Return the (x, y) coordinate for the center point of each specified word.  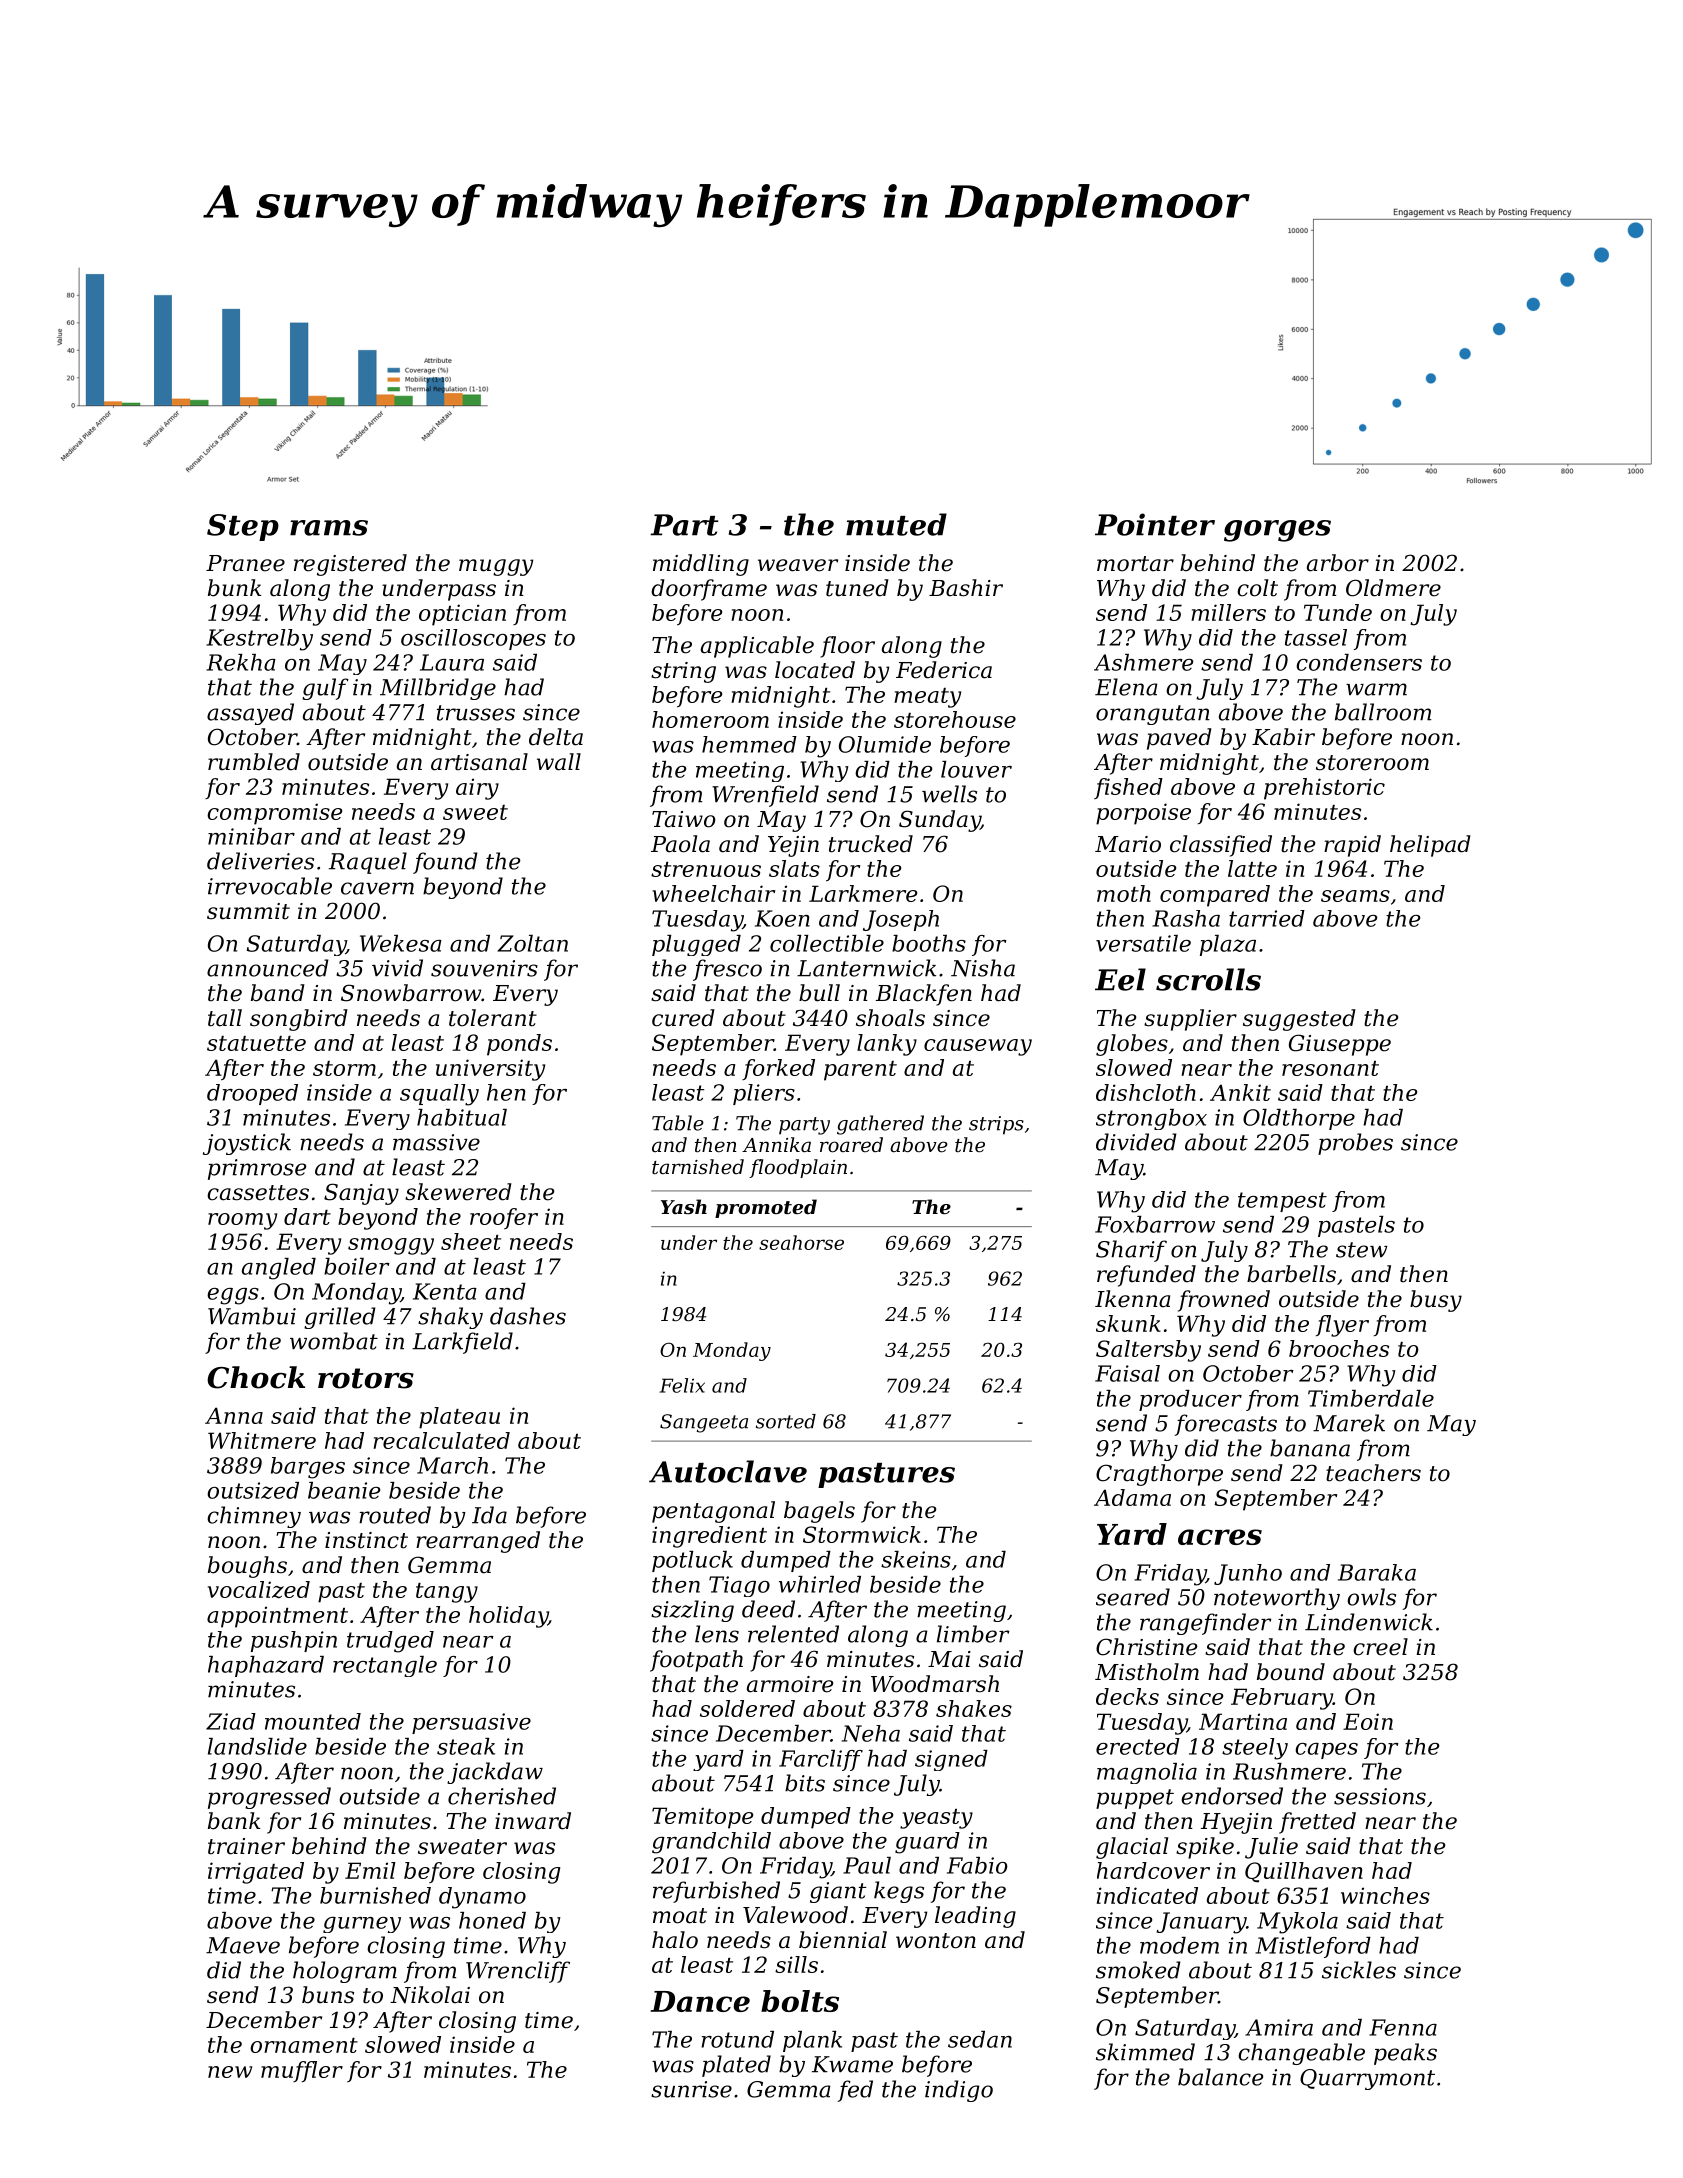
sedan (980, 2039)
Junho (1248, 1574)
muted (896, 524)
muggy (496, 567)
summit (248, 911)
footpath (696, 1661)
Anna (234, 1415)
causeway (978, 1047)
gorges (1277, 531)
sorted (786, 1421)
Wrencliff (518, 1972)
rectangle (385, 1666)
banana (1310, 1448)
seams (1355, 896)
